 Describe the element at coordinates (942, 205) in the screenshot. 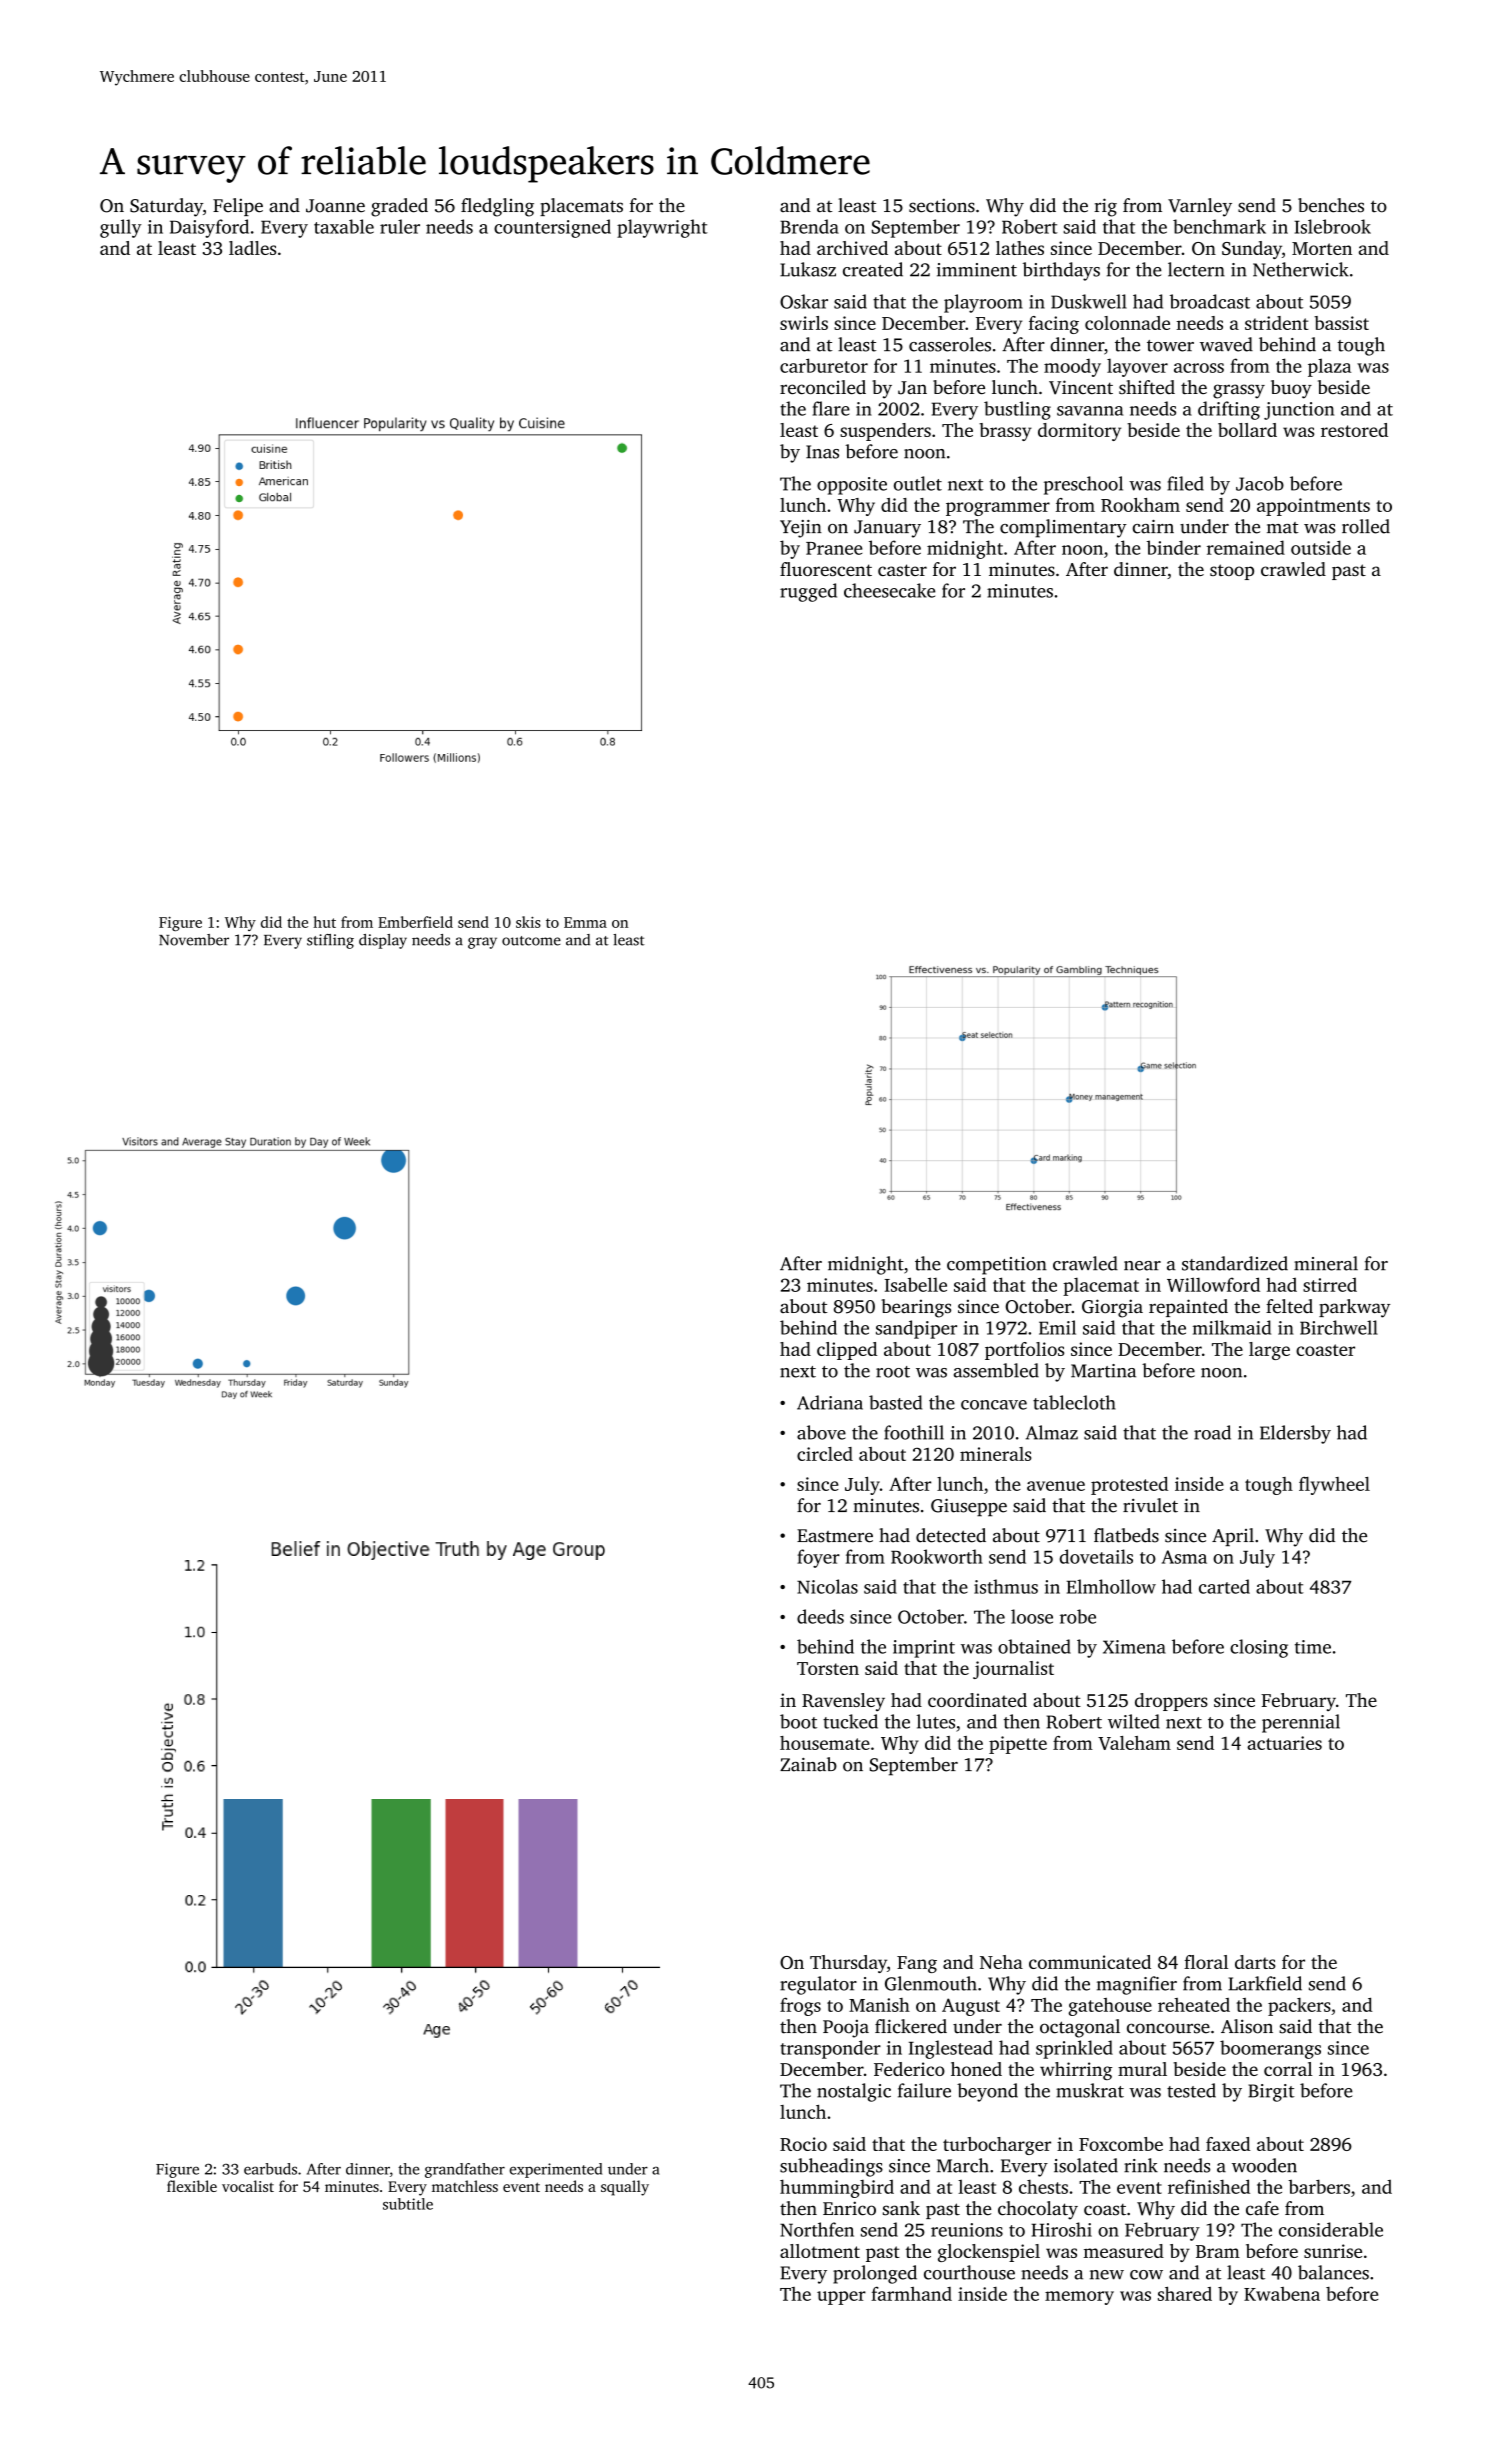

I see `sections` at that location.
